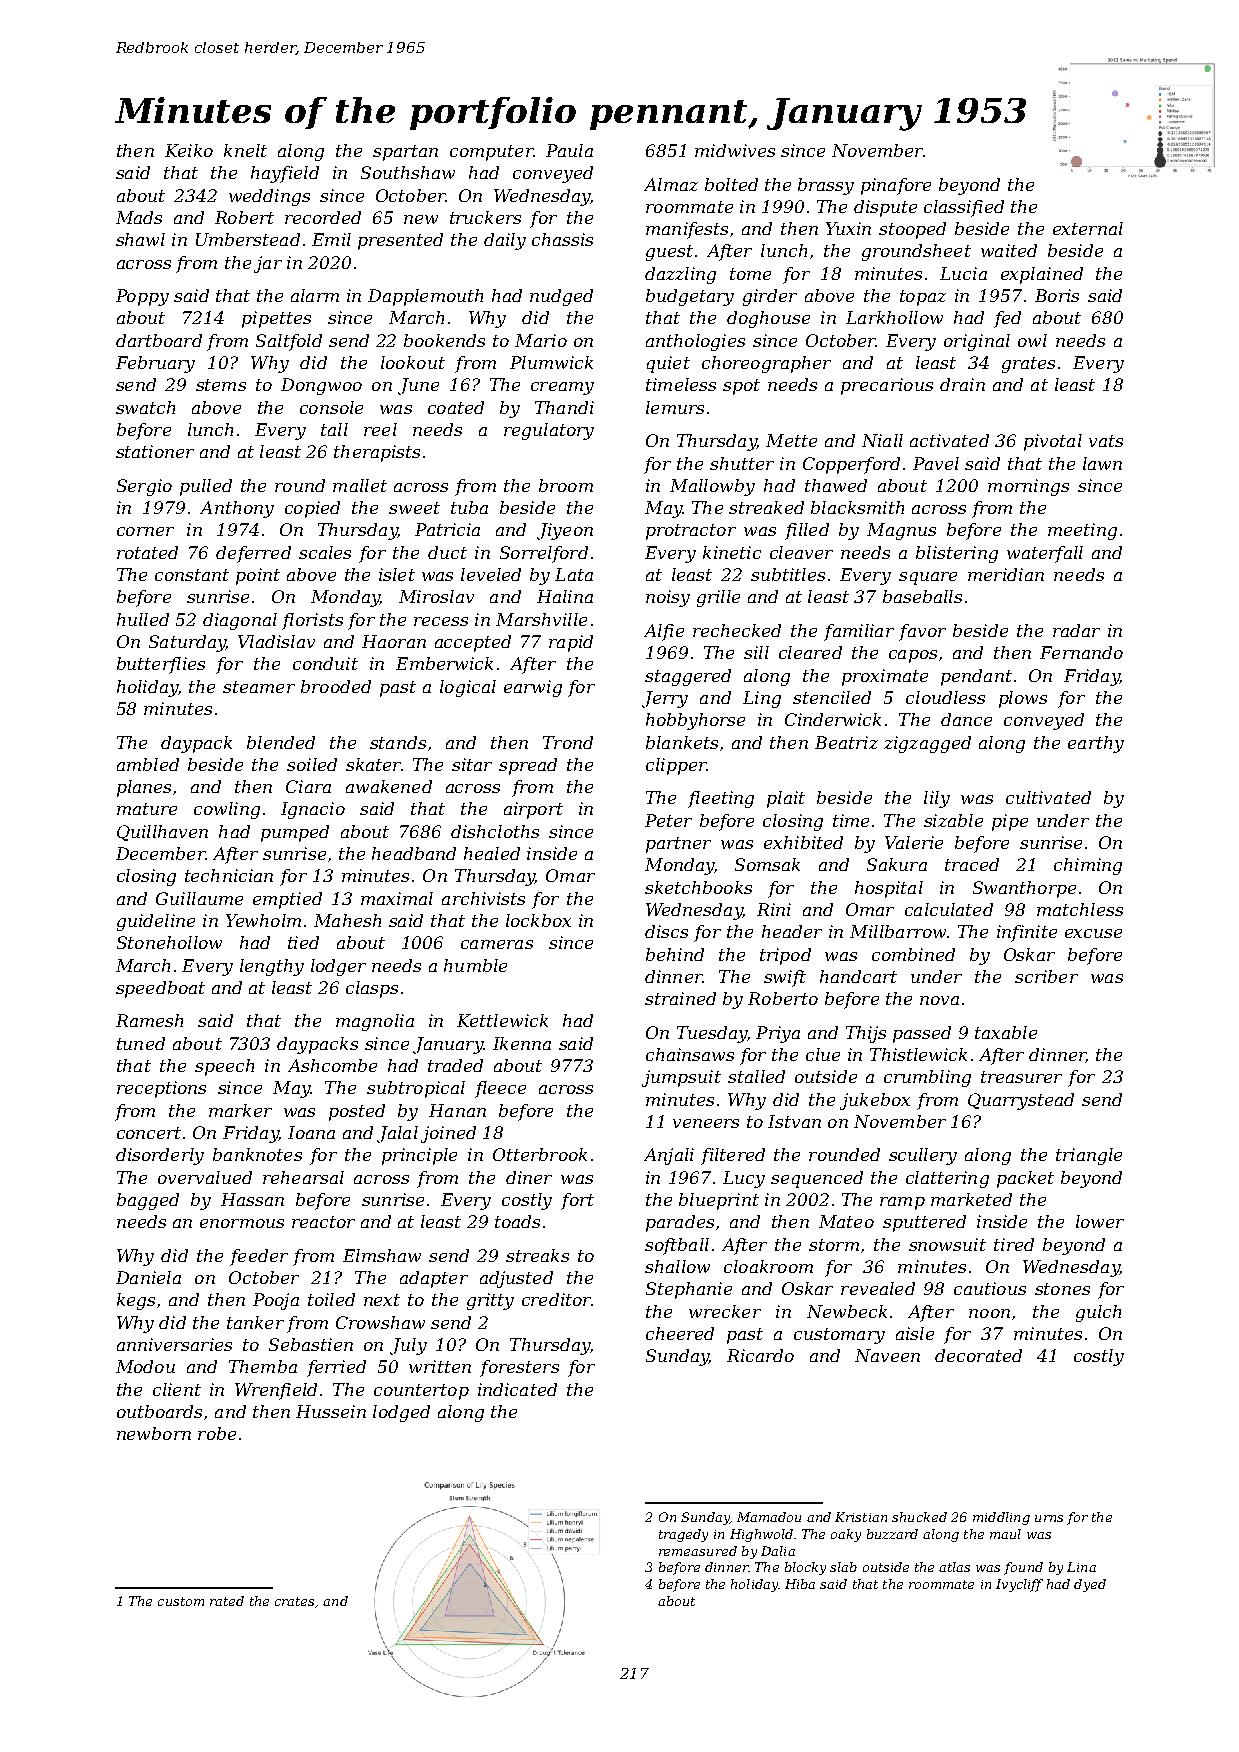 The image size is (1239, 1752). What do you see at coordinates (1106, 441) in the page?
I see `vats` at bounding box center [1106, 441].
